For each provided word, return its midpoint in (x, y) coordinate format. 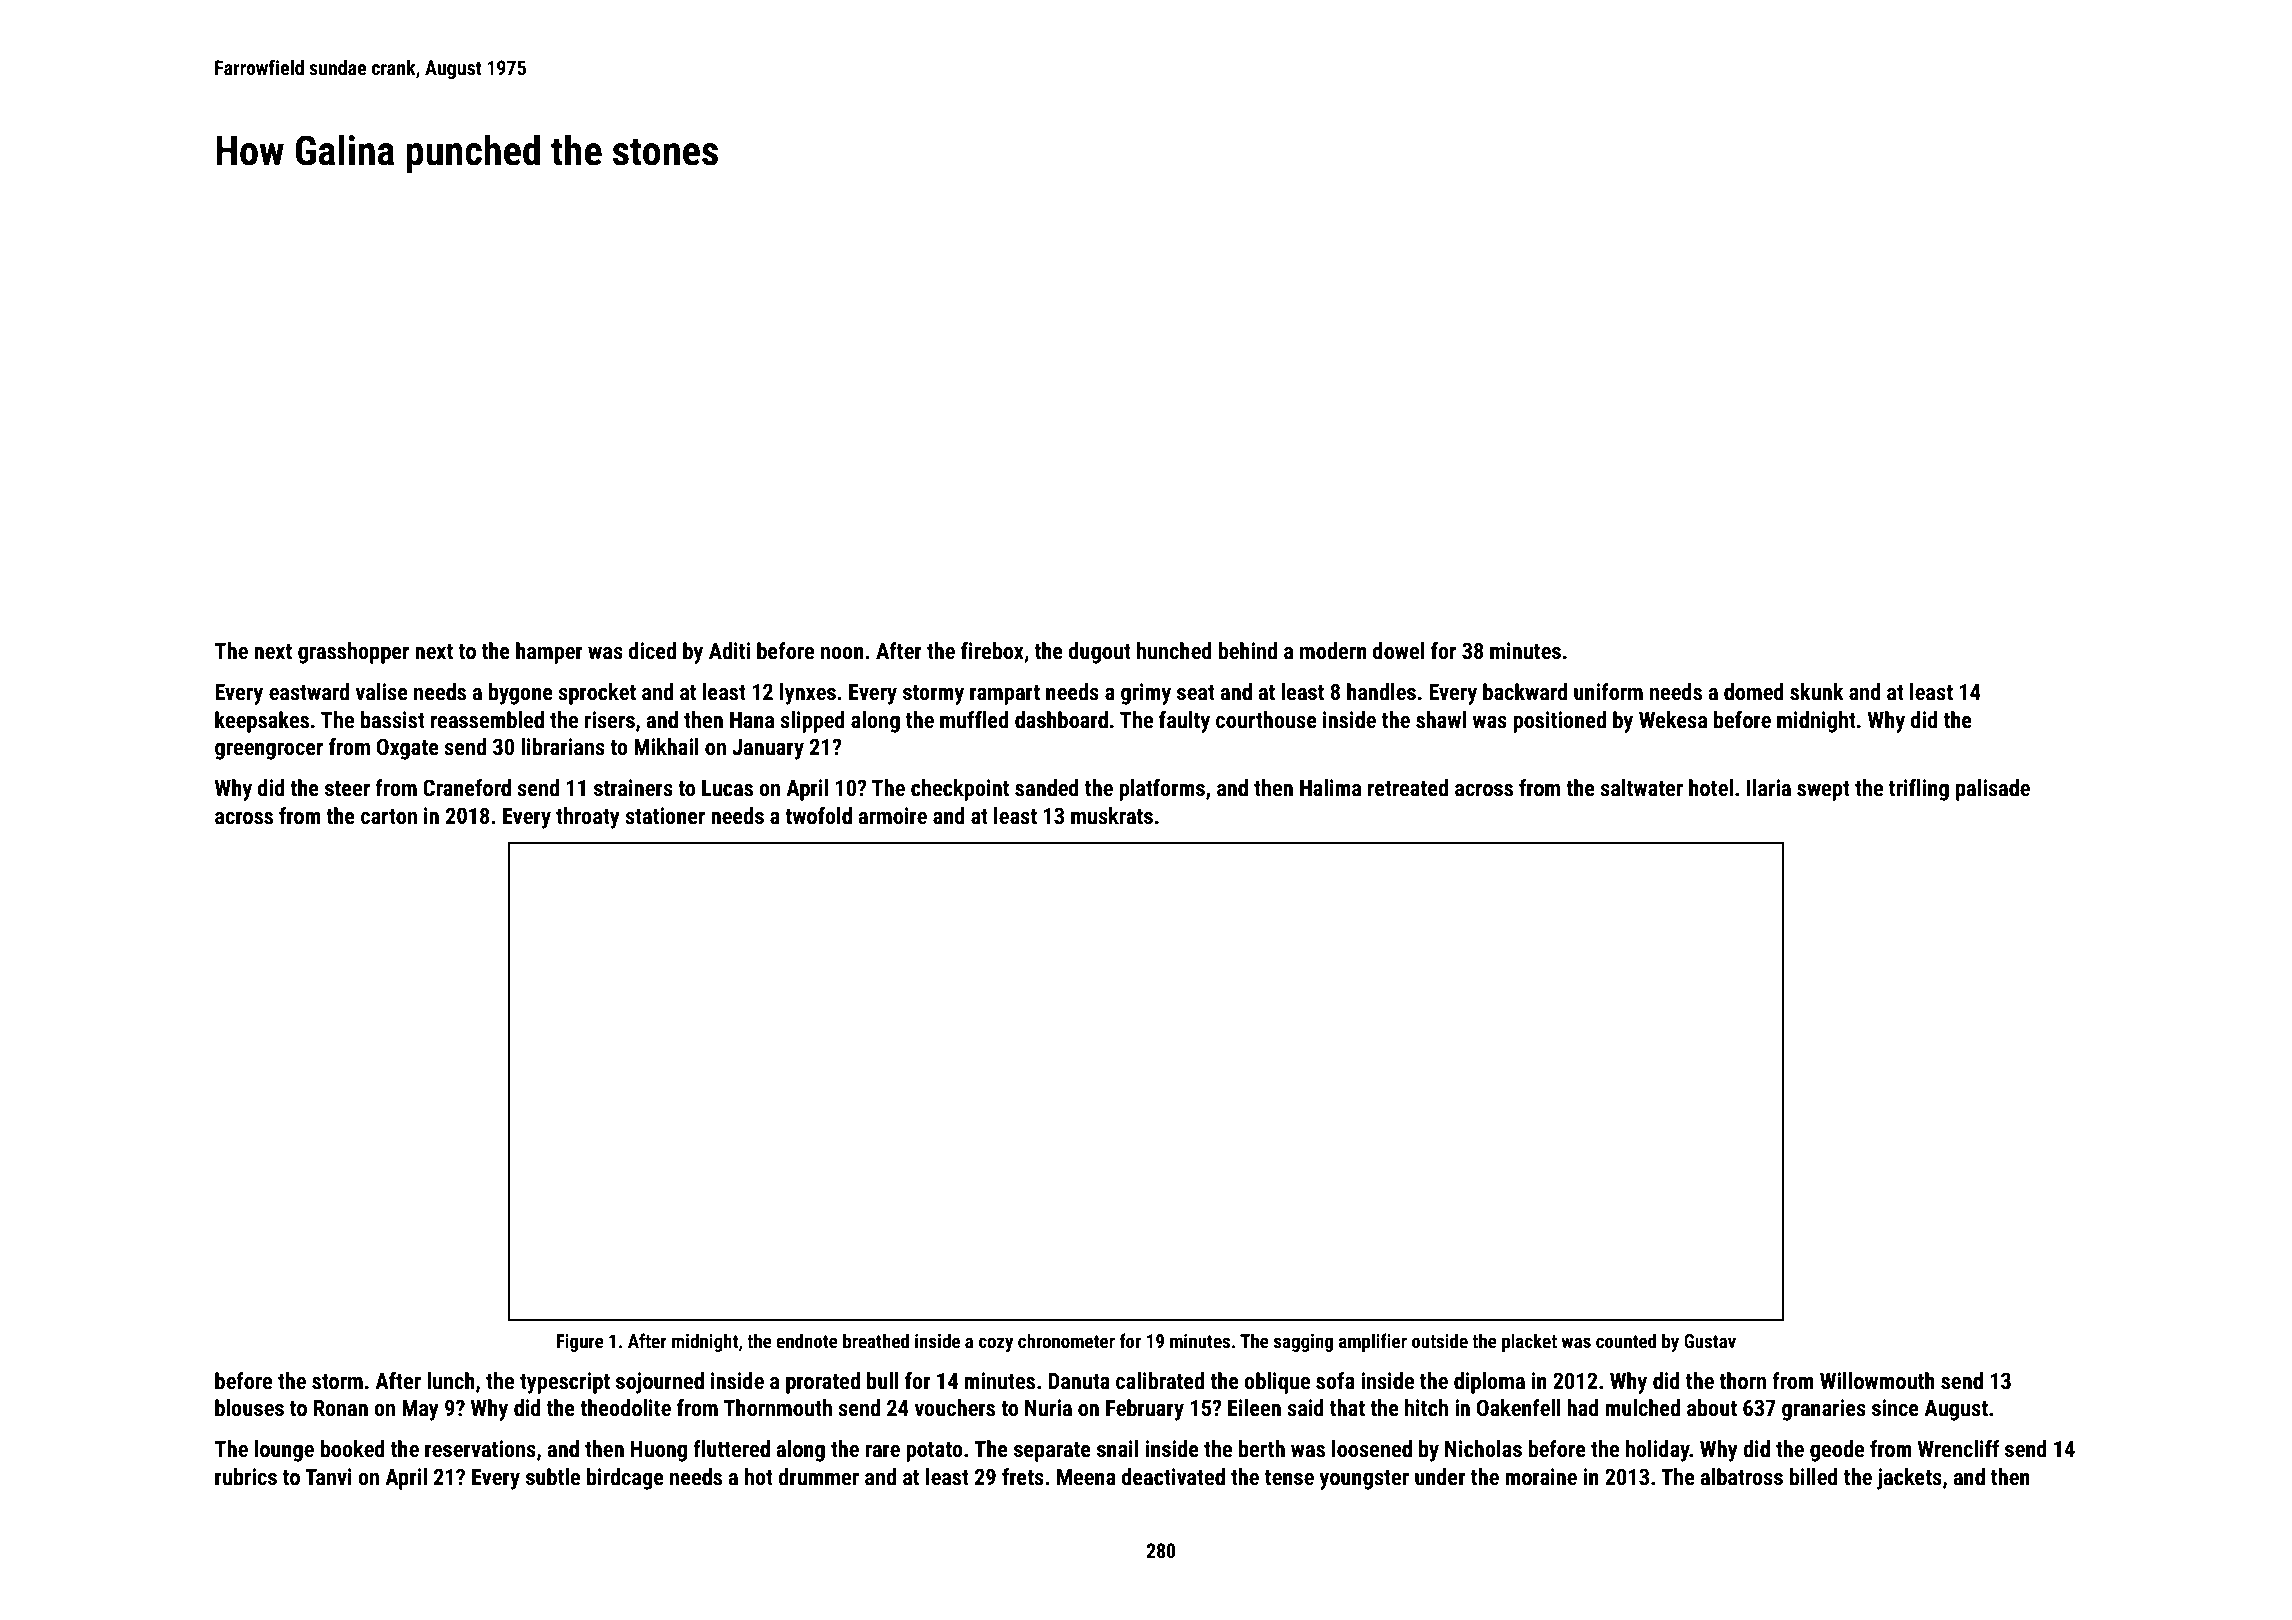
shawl (1441, 720)
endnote (807, 1340)
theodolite (625, 1408)
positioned (1559, 722)
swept (1823, 791)
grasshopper (353, 653)
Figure (580, 1343)
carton (389, 817)
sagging (1303, 1343)
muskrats (1112, 816)
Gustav (1710, 1341)
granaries (1824, 1410)
